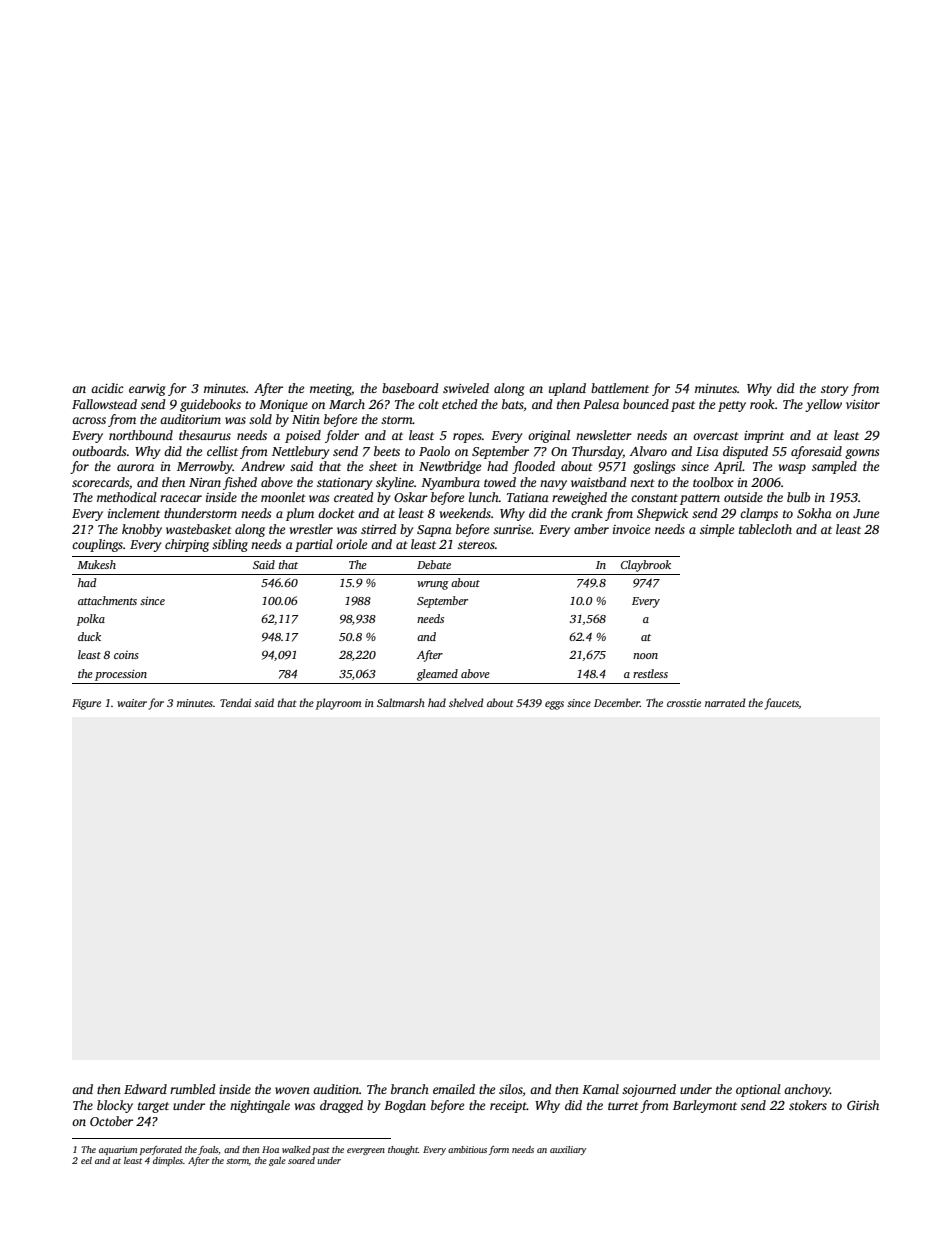 The height and width of the page is (1233, 952). Describe the element at coordinates (145, 1089) in the page. I see `Edward` at that location.
